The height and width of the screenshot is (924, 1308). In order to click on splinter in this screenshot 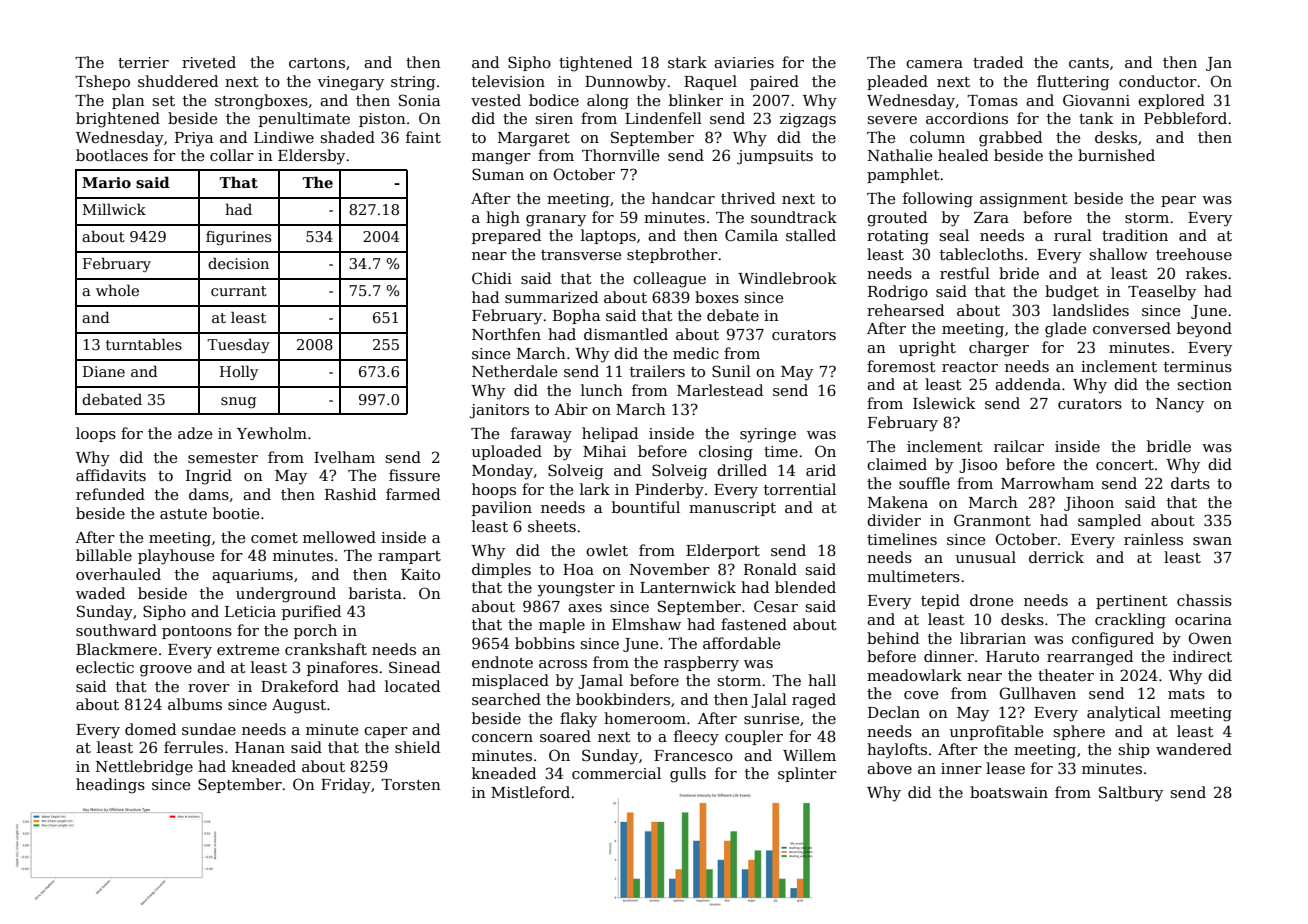, I will do `click(807, 774)`.
